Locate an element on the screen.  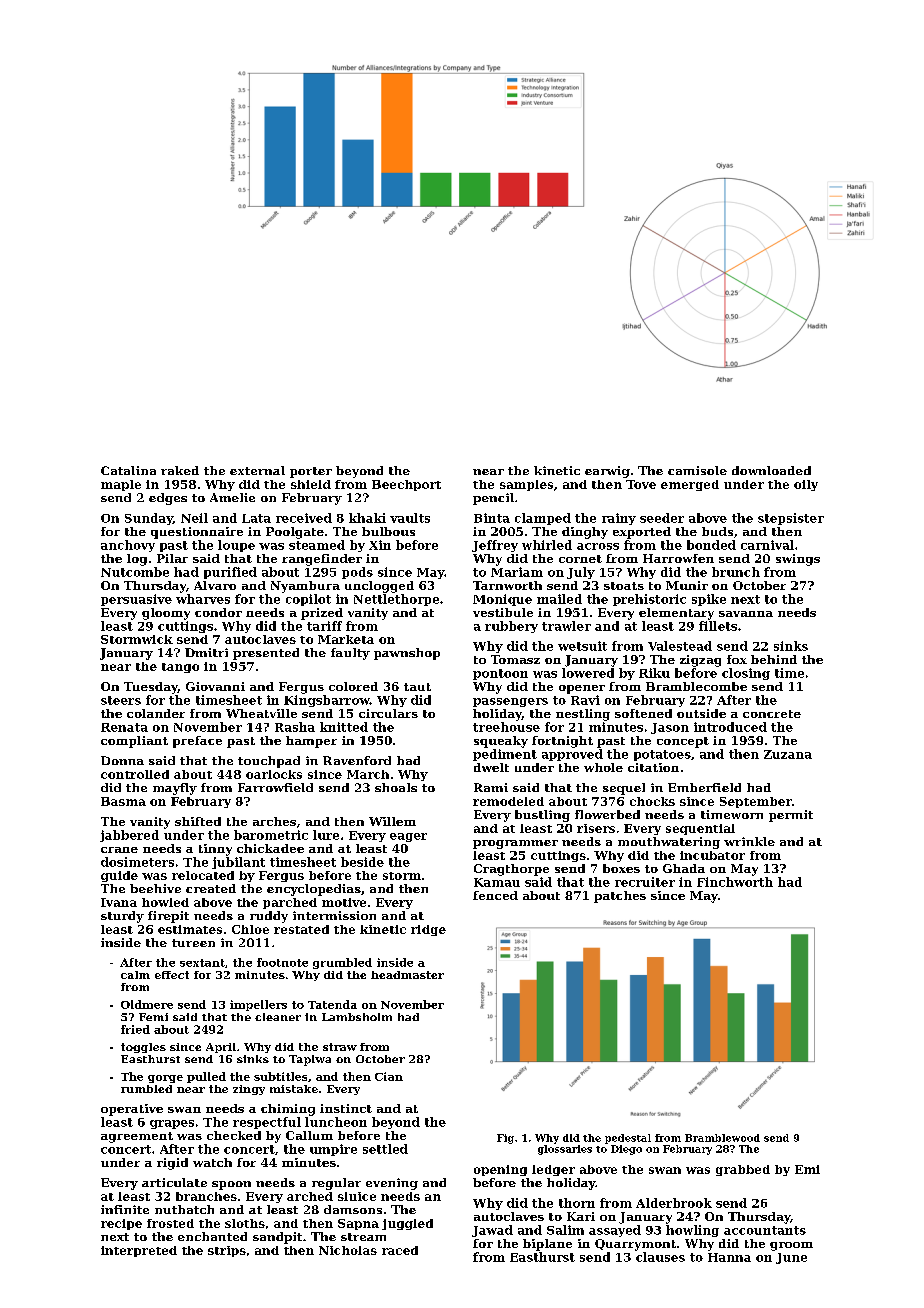
biplane is located at coordinates (547, 1245).
